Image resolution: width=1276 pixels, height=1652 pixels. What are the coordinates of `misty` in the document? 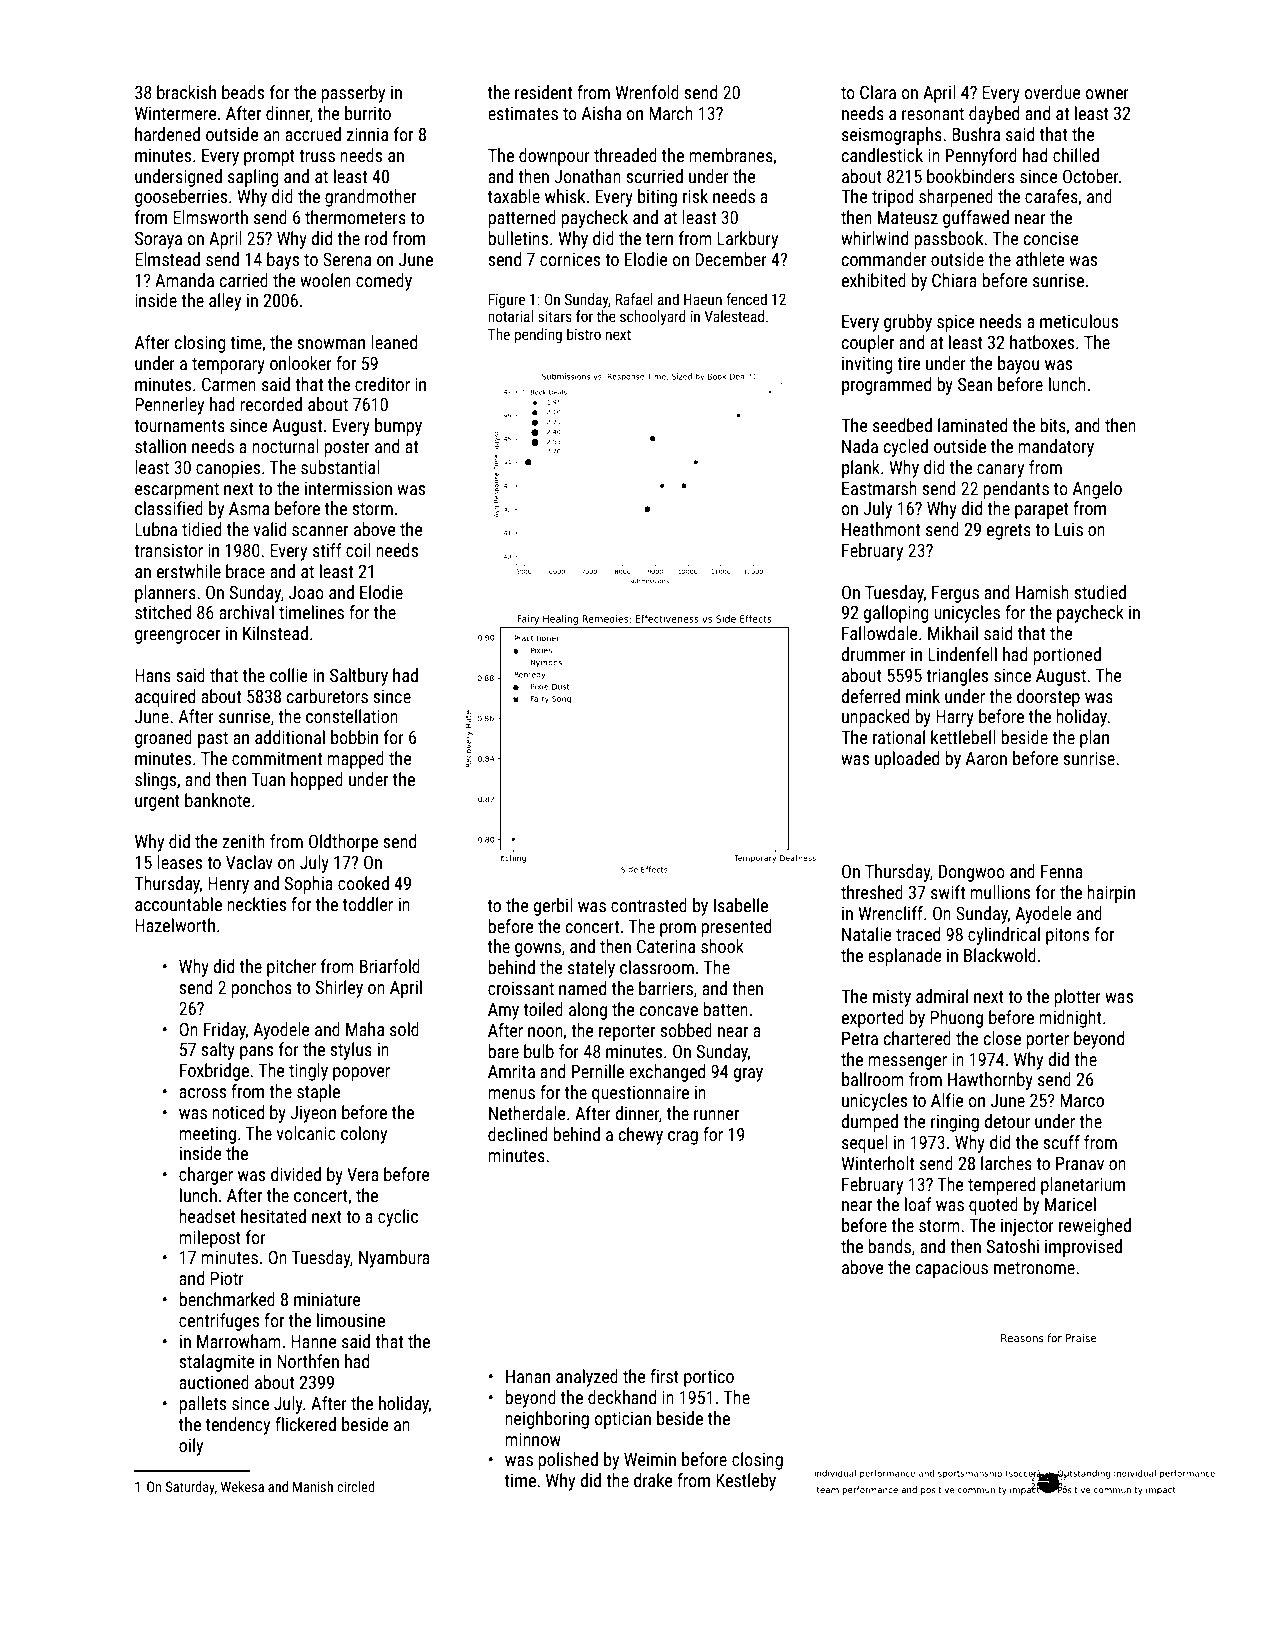 It's located at (892, 998).
